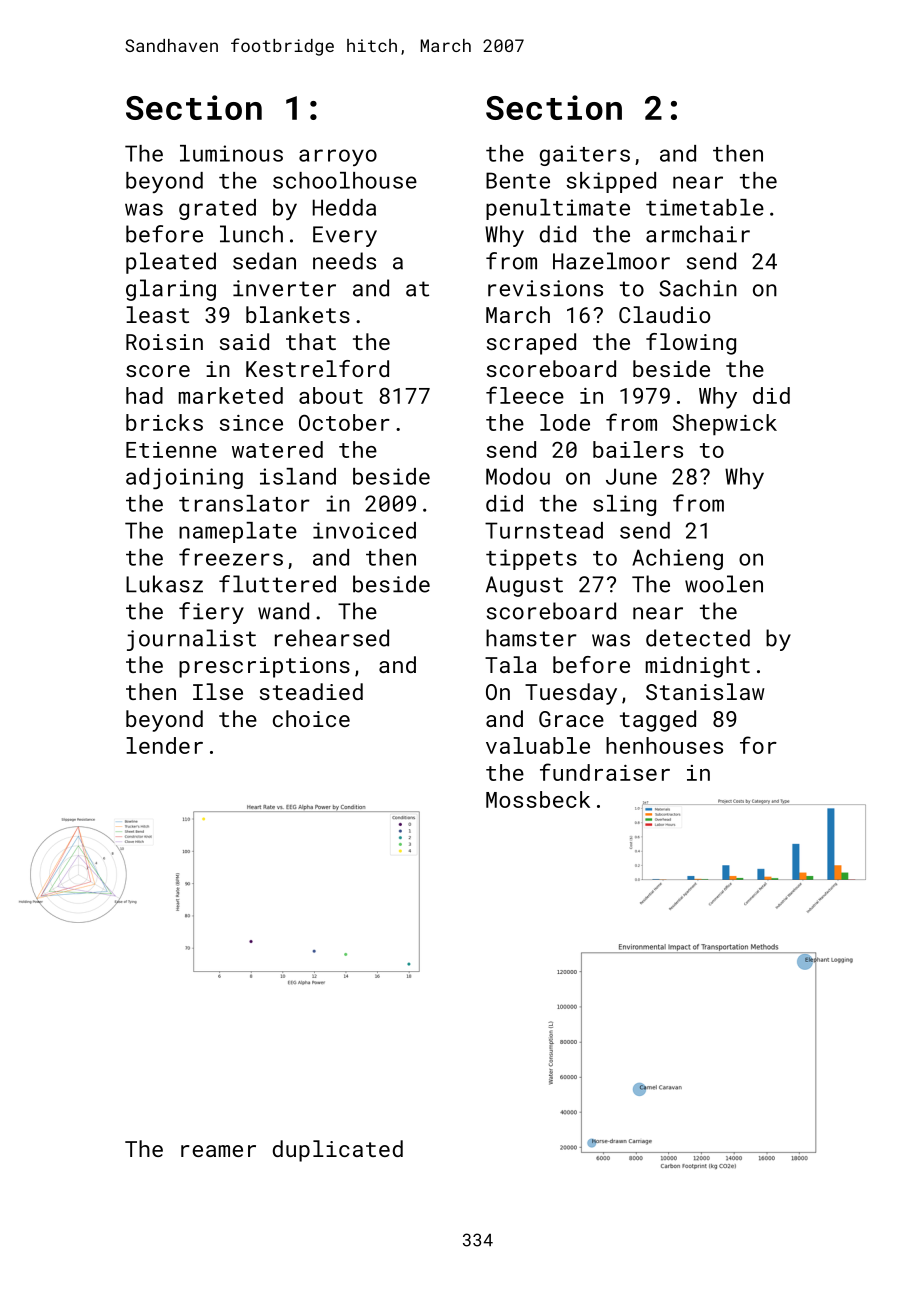  What do you see at coordinates (164, 422) in the document?
I see `bricks` at bounding box center [164, 422].
